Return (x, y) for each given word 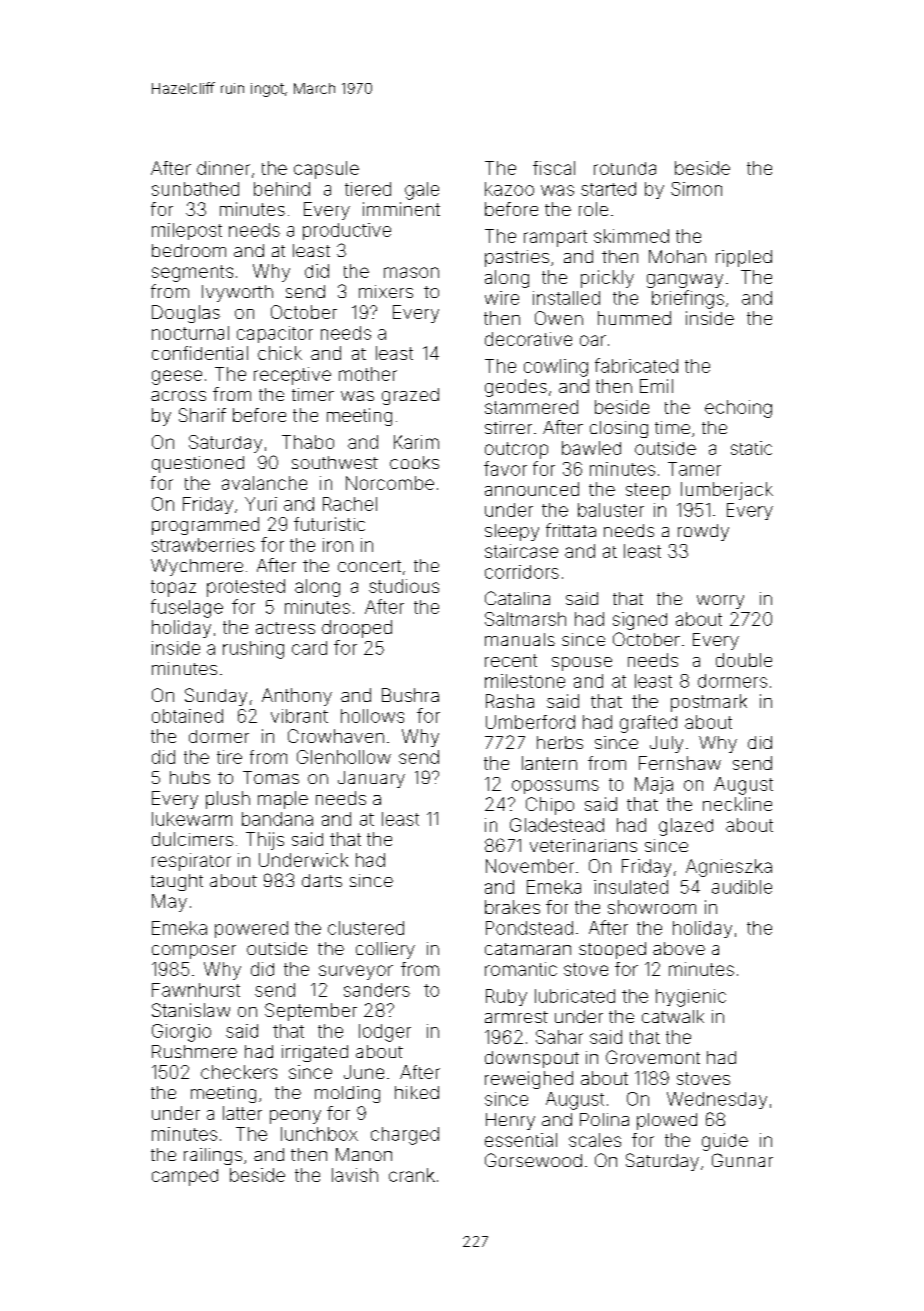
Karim (416, 442)
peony (295, 1117)
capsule (326, 170)
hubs (190, 777)
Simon (696, 189)
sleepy (512, 532)
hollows (372, 716)
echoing (738, 409)
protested (246, 588)
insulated (631, 887)
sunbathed (195, 189)
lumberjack (727, 491)
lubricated (575, 996)
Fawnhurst (196, 990)
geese (177, 377)
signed (640, 621)
